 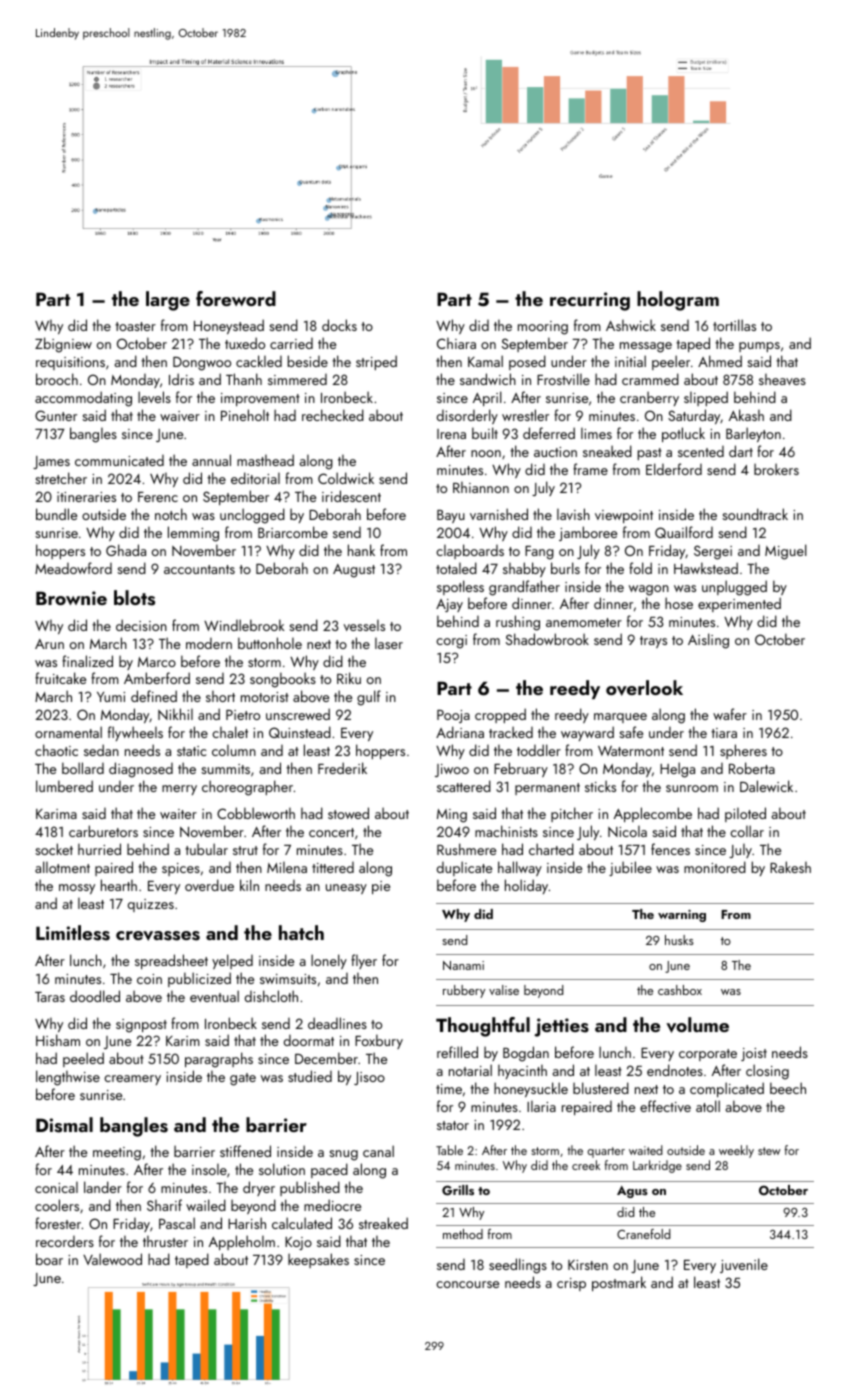 What do you see at coordinates (485, 433) in the screenshot?
I see `built` at bounding box center [485, 433].
